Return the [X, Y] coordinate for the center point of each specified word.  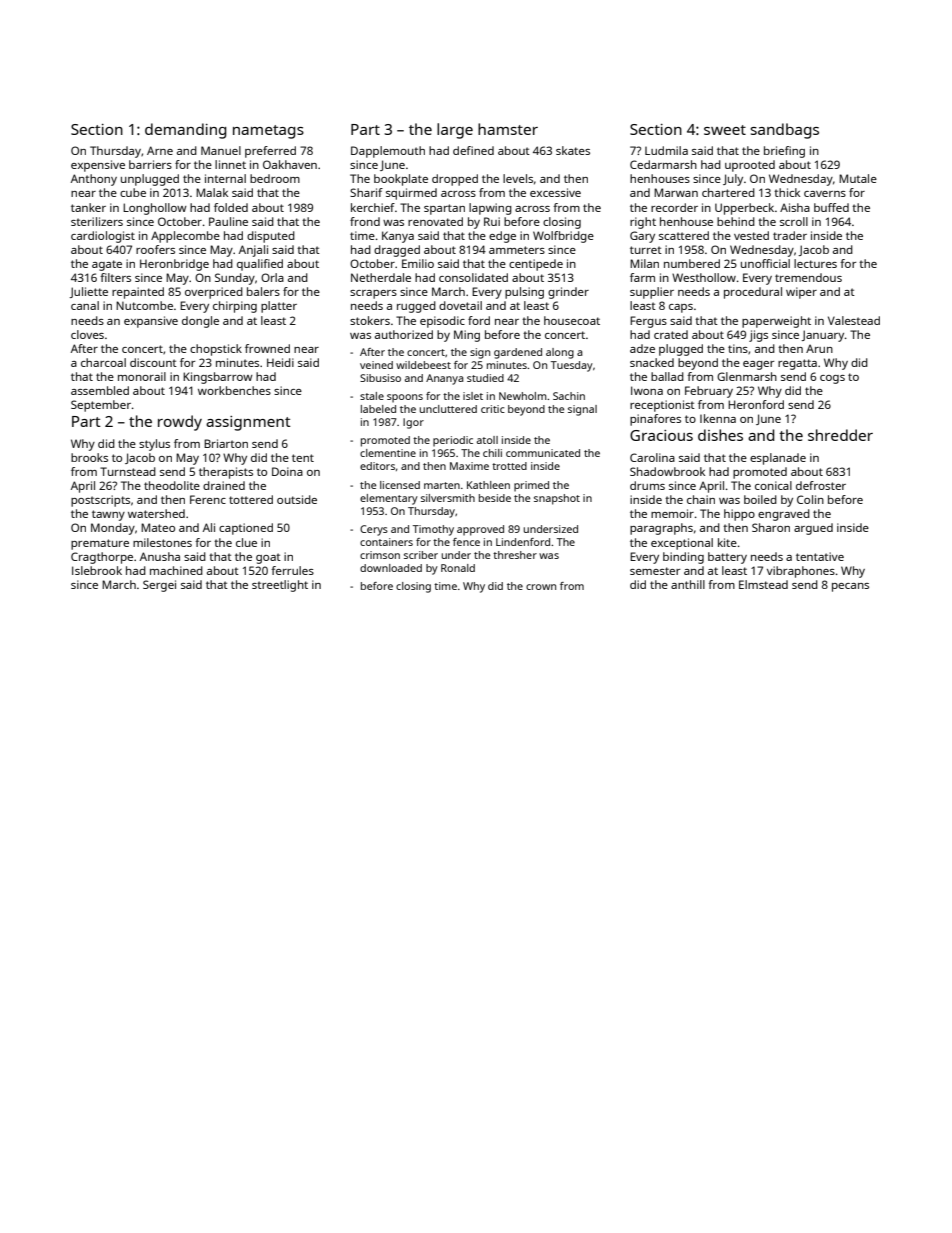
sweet [725, 130]
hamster [508, 129]
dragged [397, 251]
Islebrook [97, 570]
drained [224, 485]
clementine [388, 453]
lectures [815, 263]
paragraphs [661, 529]
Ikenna [718, 418]
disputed [271, 237]
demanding [186, 131]
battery [727, 558]
